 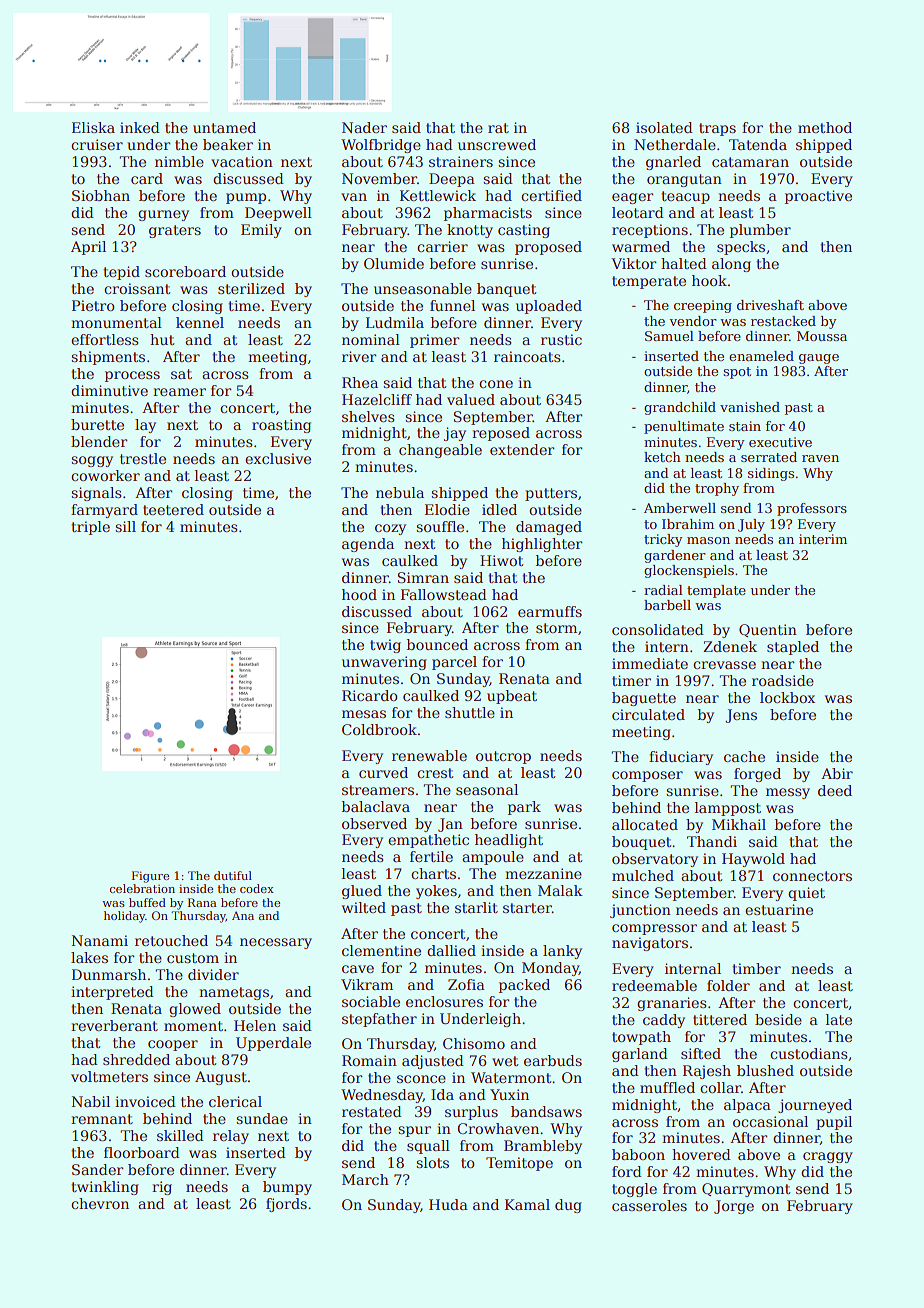 What do you see at coordinates (116, 322) in the page?
I see `monumental` at bounding box center [116, 322].
